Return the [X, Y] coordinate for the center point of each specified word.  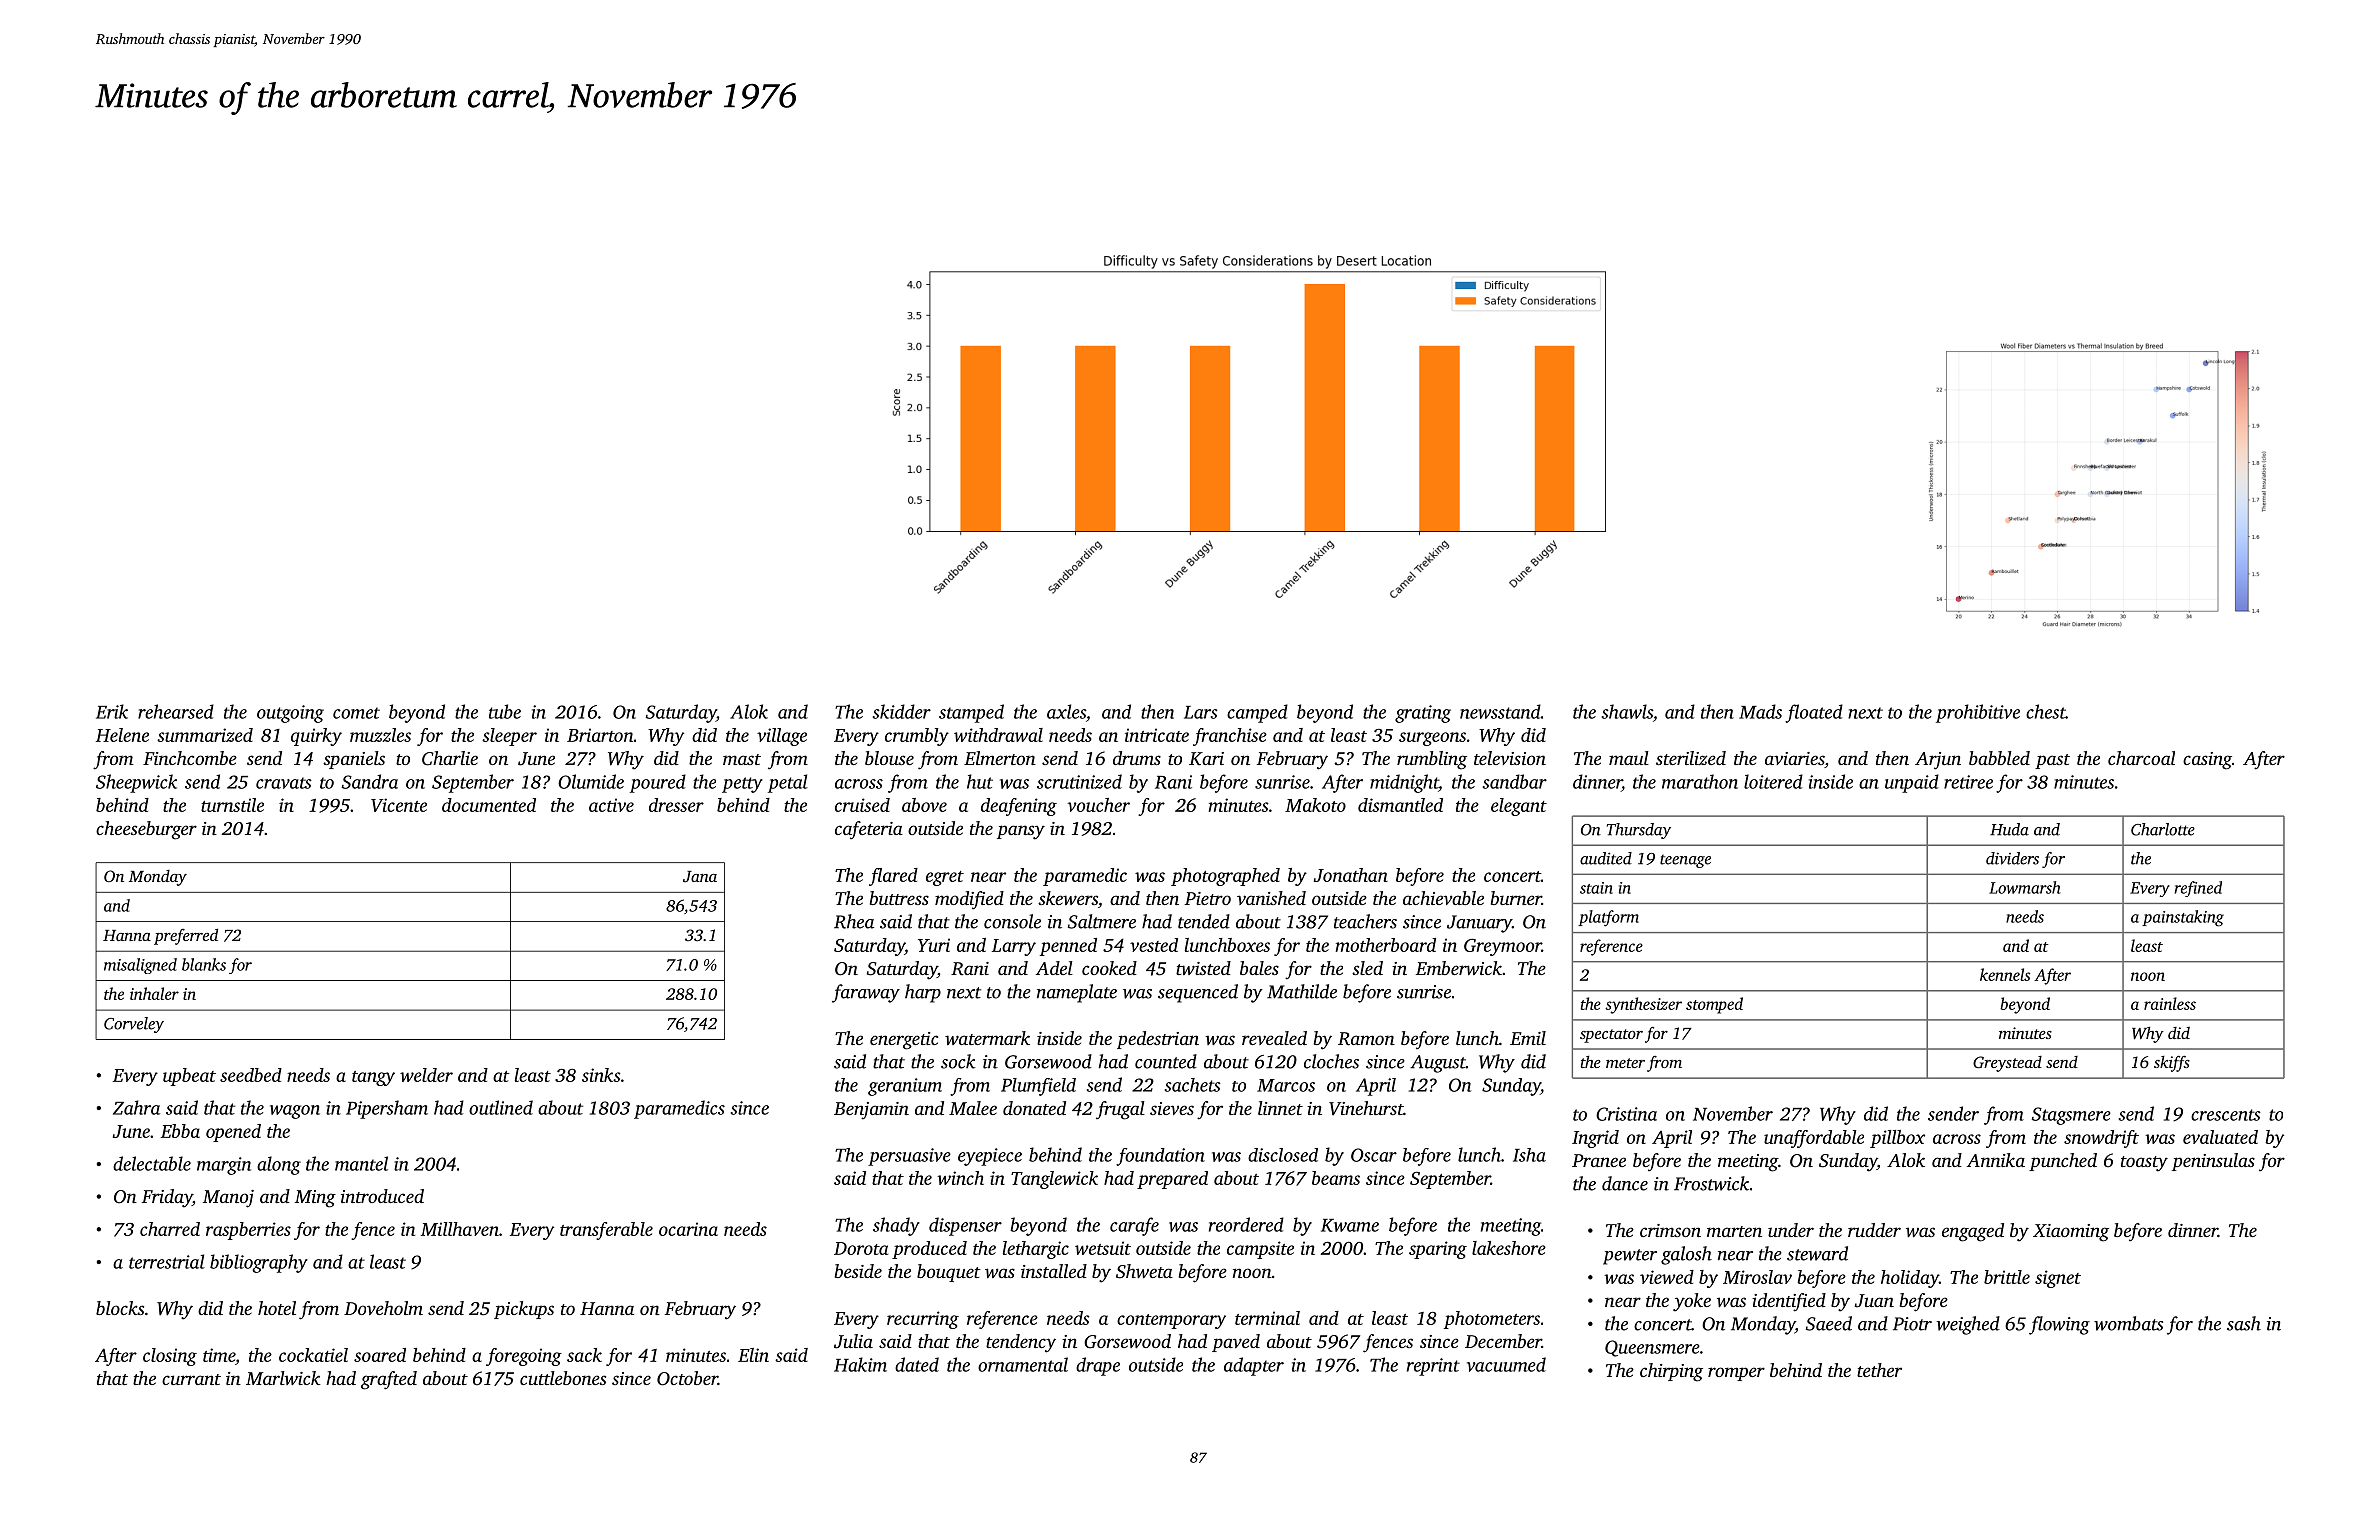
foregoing [524, 1357]
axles [1066, 711]
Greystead [2007, 1064]
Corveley [134, 1025]
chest [2046, 711]
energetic [904, 1041]
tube [505, 711]
